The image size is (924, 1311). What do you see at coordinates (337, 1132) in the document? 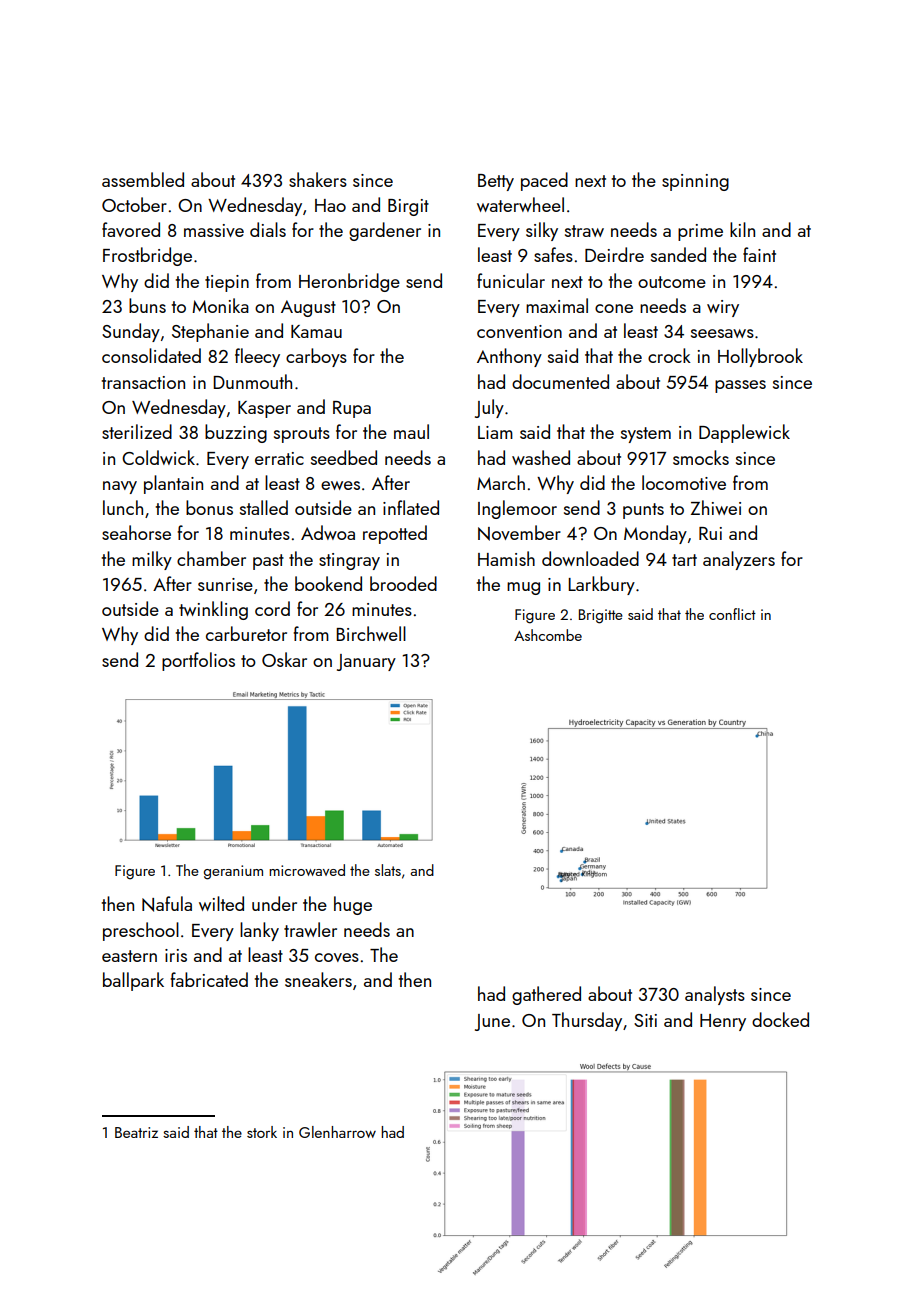
I see `Glenharrow` at bounding box center [337, 1132].
